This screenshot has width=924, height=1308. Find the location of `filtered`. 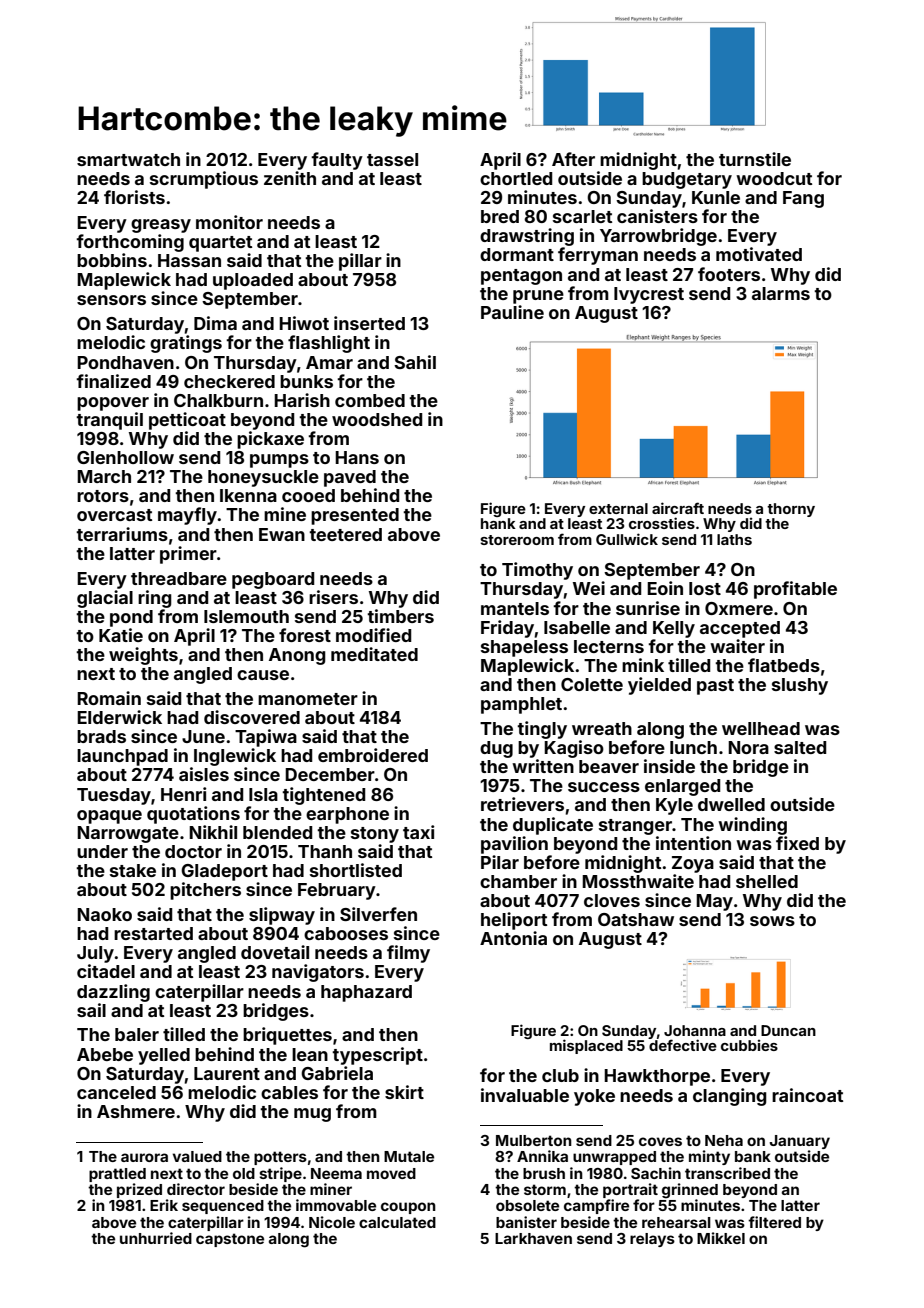

filtered is located at coordinates (774, 1222).
